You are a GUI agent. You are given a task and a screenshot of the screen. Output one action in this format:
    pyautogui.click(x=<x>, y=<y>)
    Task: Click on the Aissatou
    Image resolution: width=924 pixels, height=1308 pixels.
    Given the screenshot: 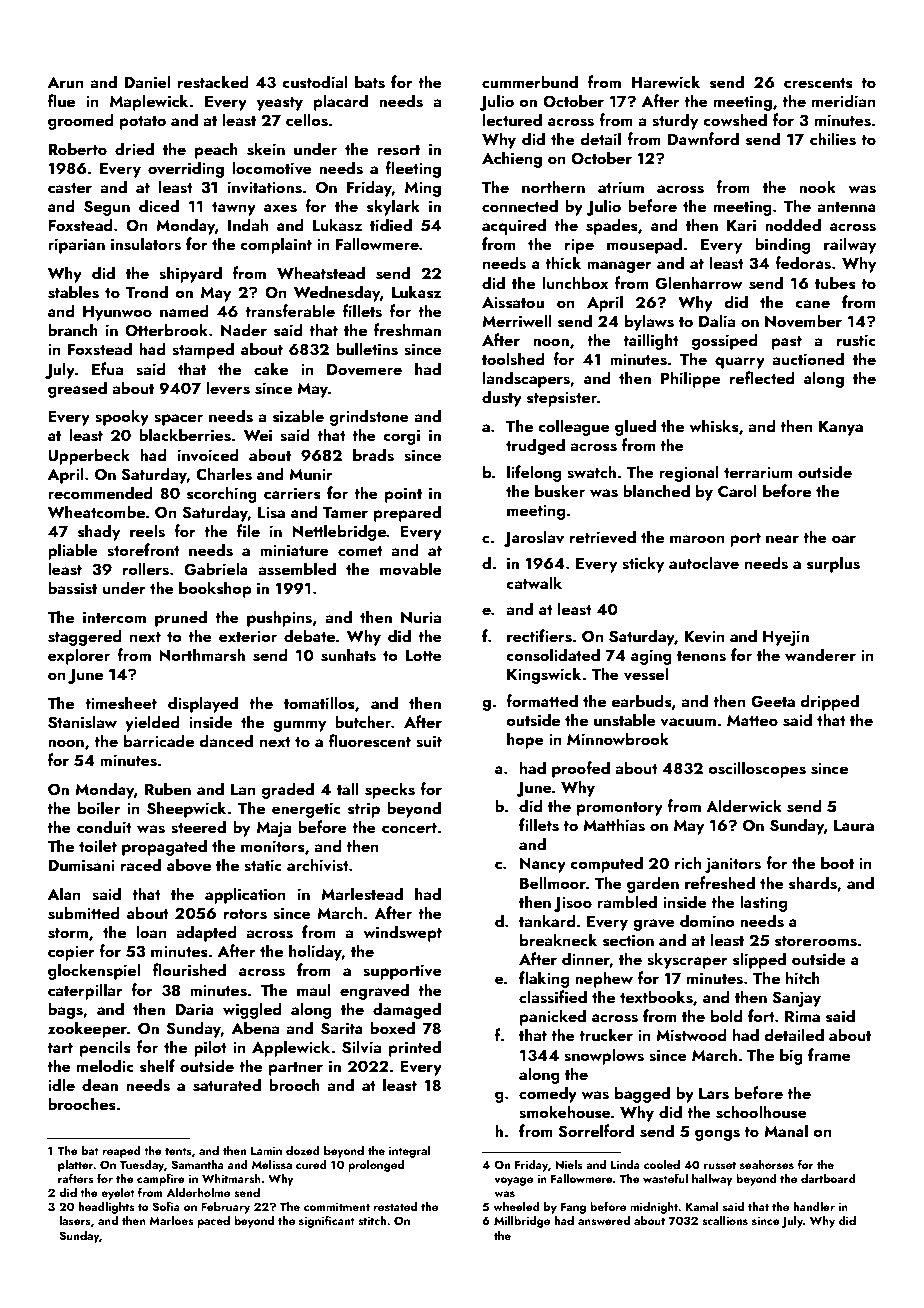 What is the action you would take?
    pyautogui.click(x=513, y=302)
